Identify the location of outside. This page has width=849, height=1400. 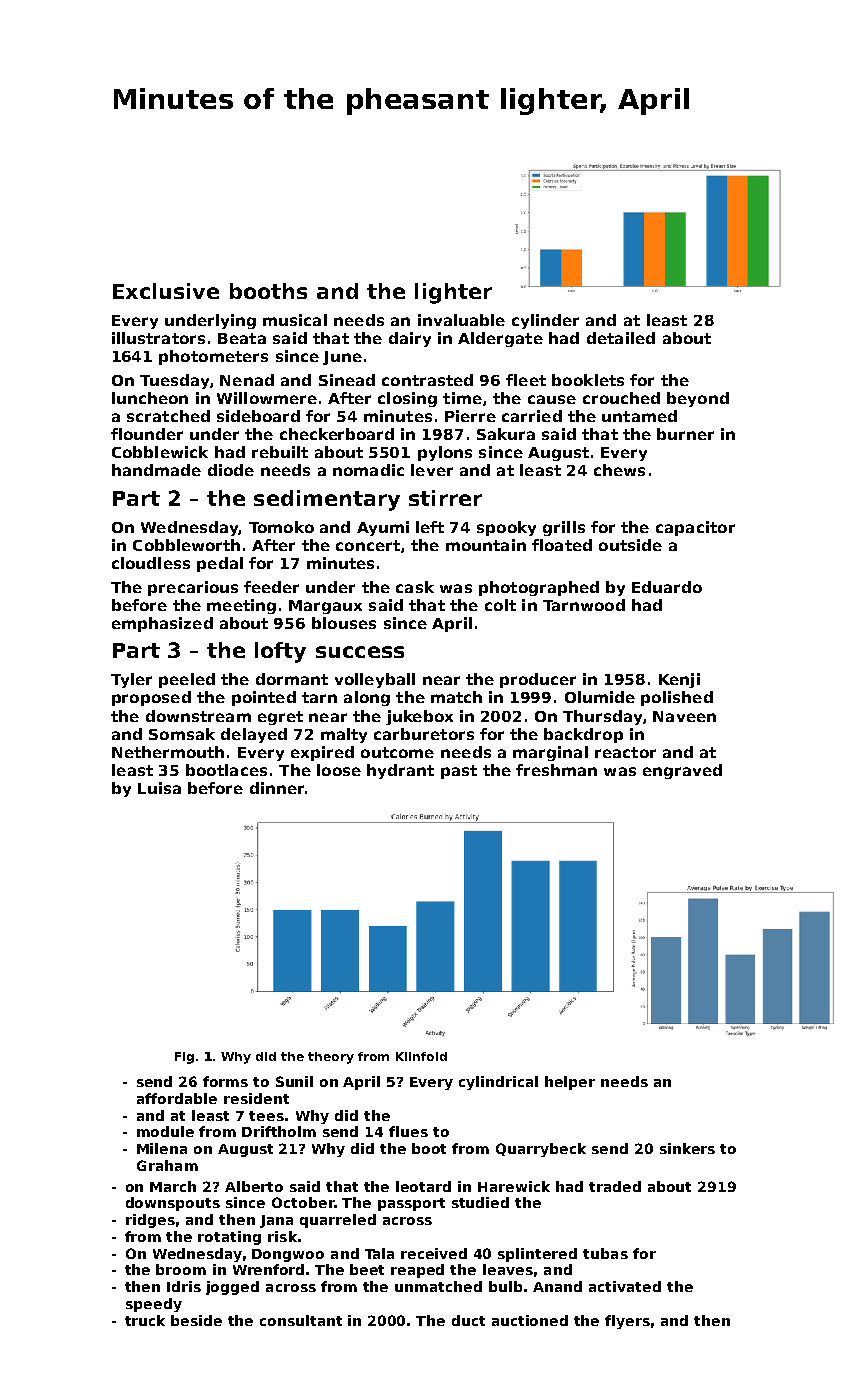
(630, 545).
